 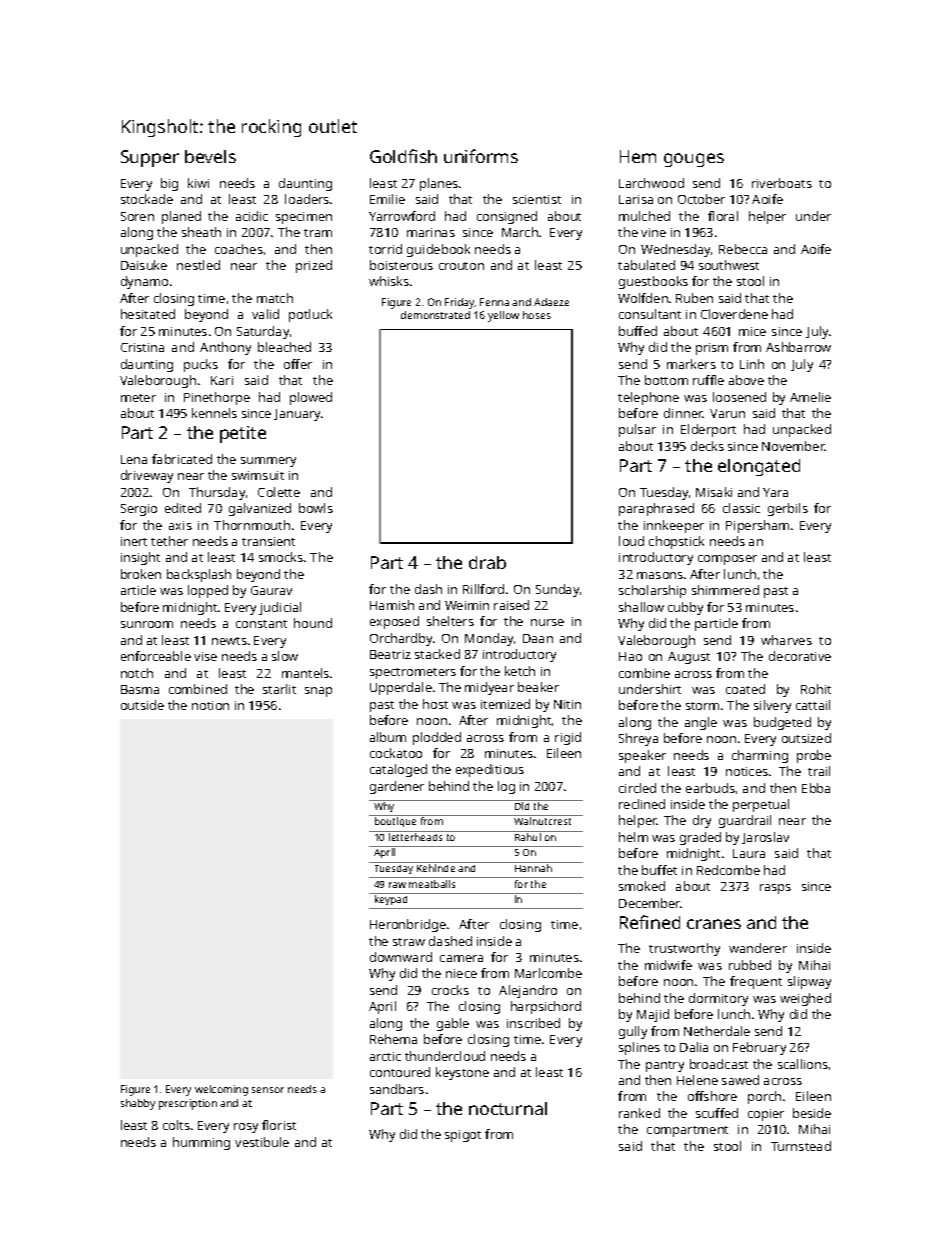 What do you see at coordinates (801, 1146) in the screenshot?
I see `Turnstead` at bounding box center [801, 1146].
